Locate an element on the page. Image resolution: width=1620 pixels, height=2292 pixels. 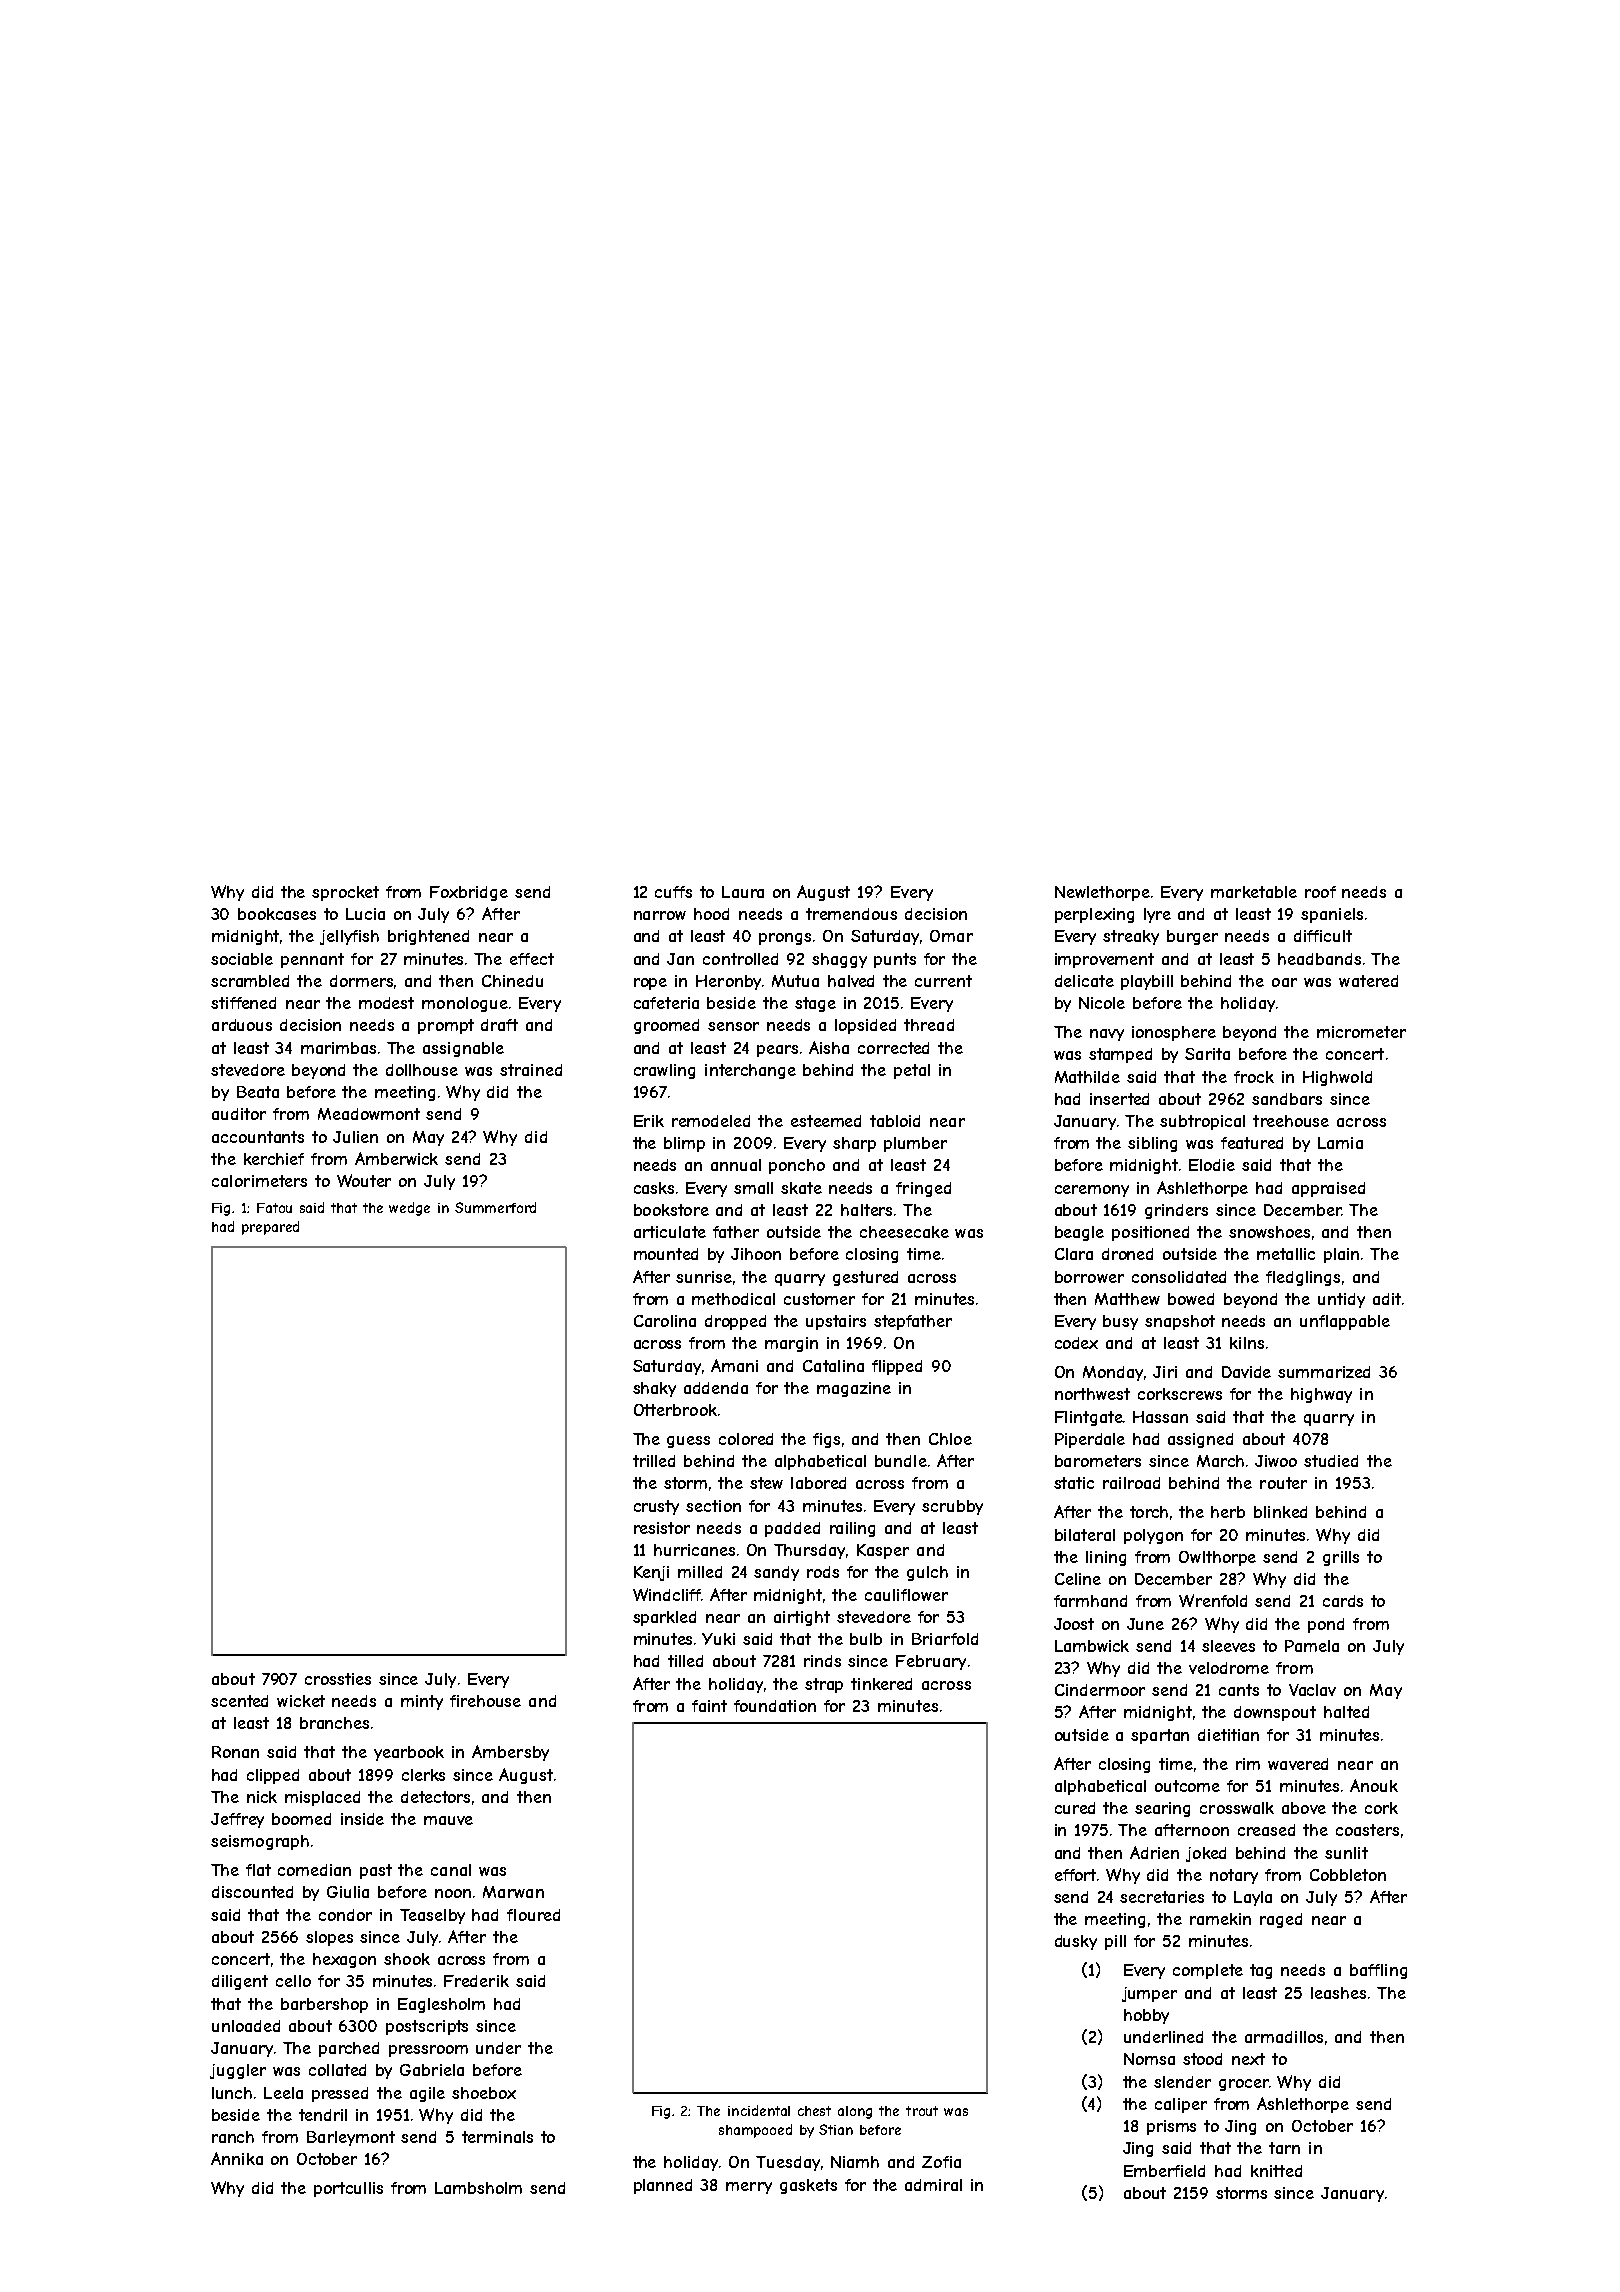
gestured is located at coordinates (865, 1278).
